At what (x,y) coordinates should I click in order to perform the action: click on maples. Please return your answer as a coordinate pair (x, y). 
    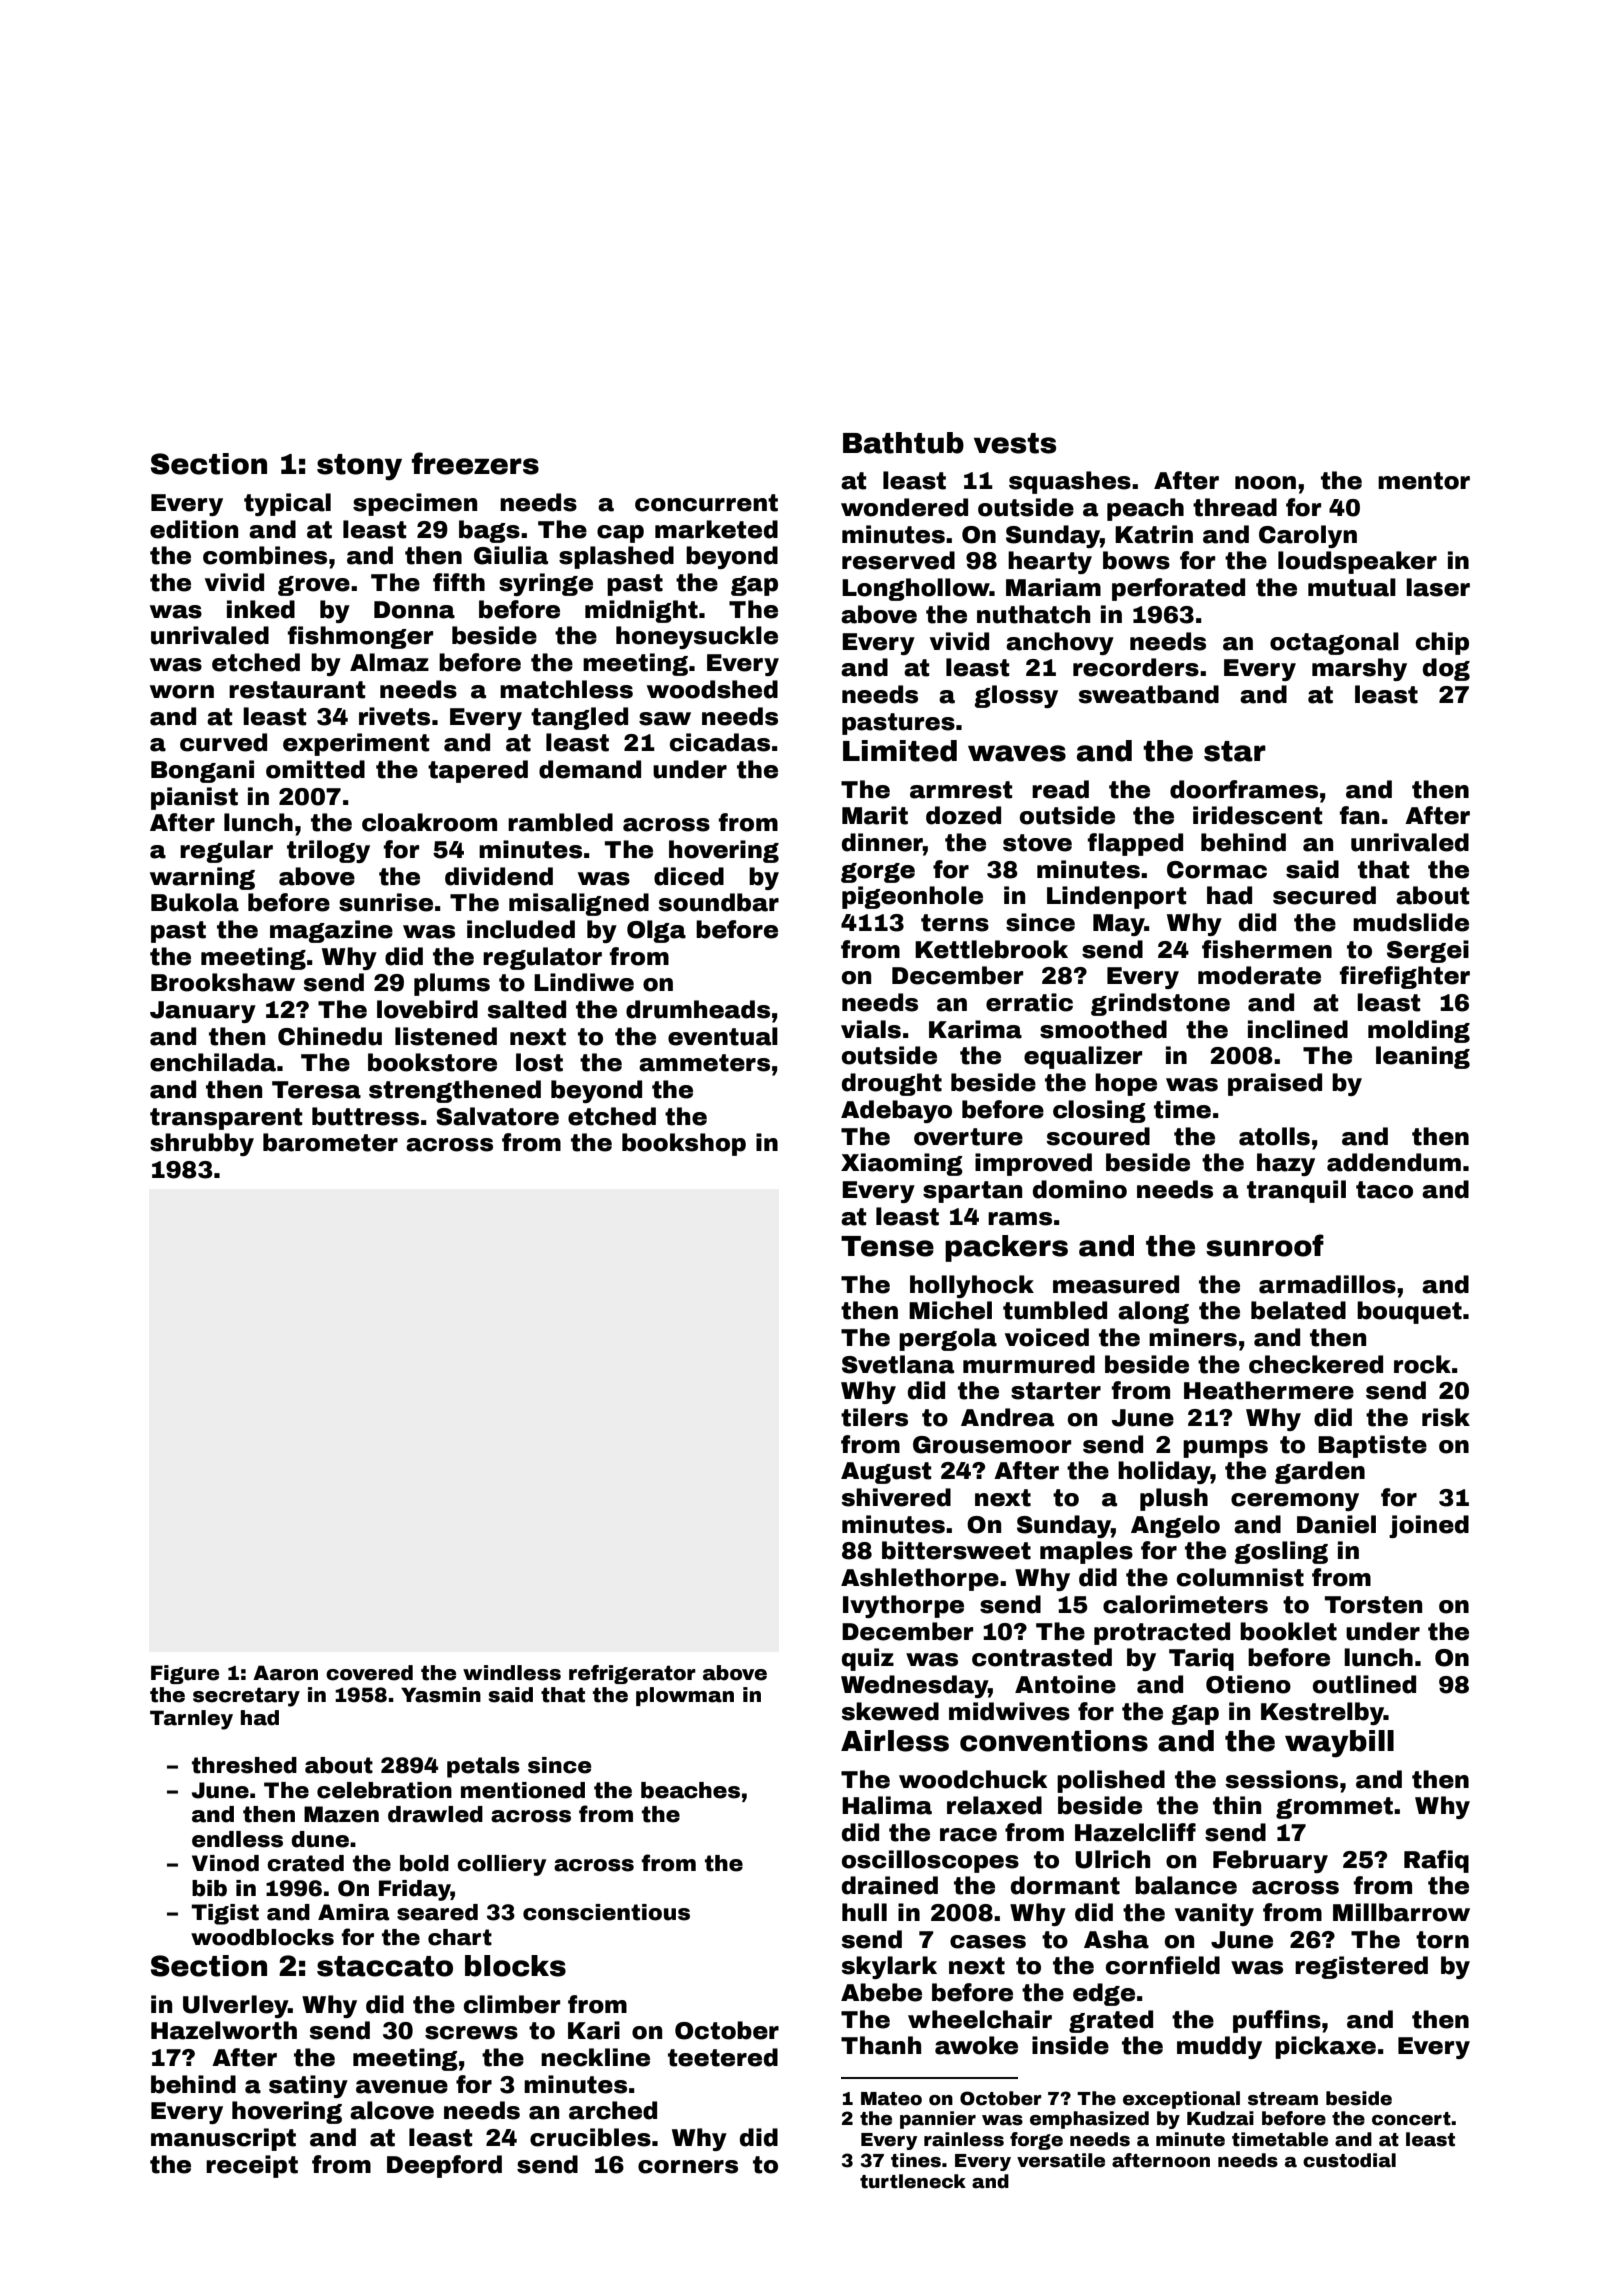
    Looking at the image, I should click on (1086, 1552).
